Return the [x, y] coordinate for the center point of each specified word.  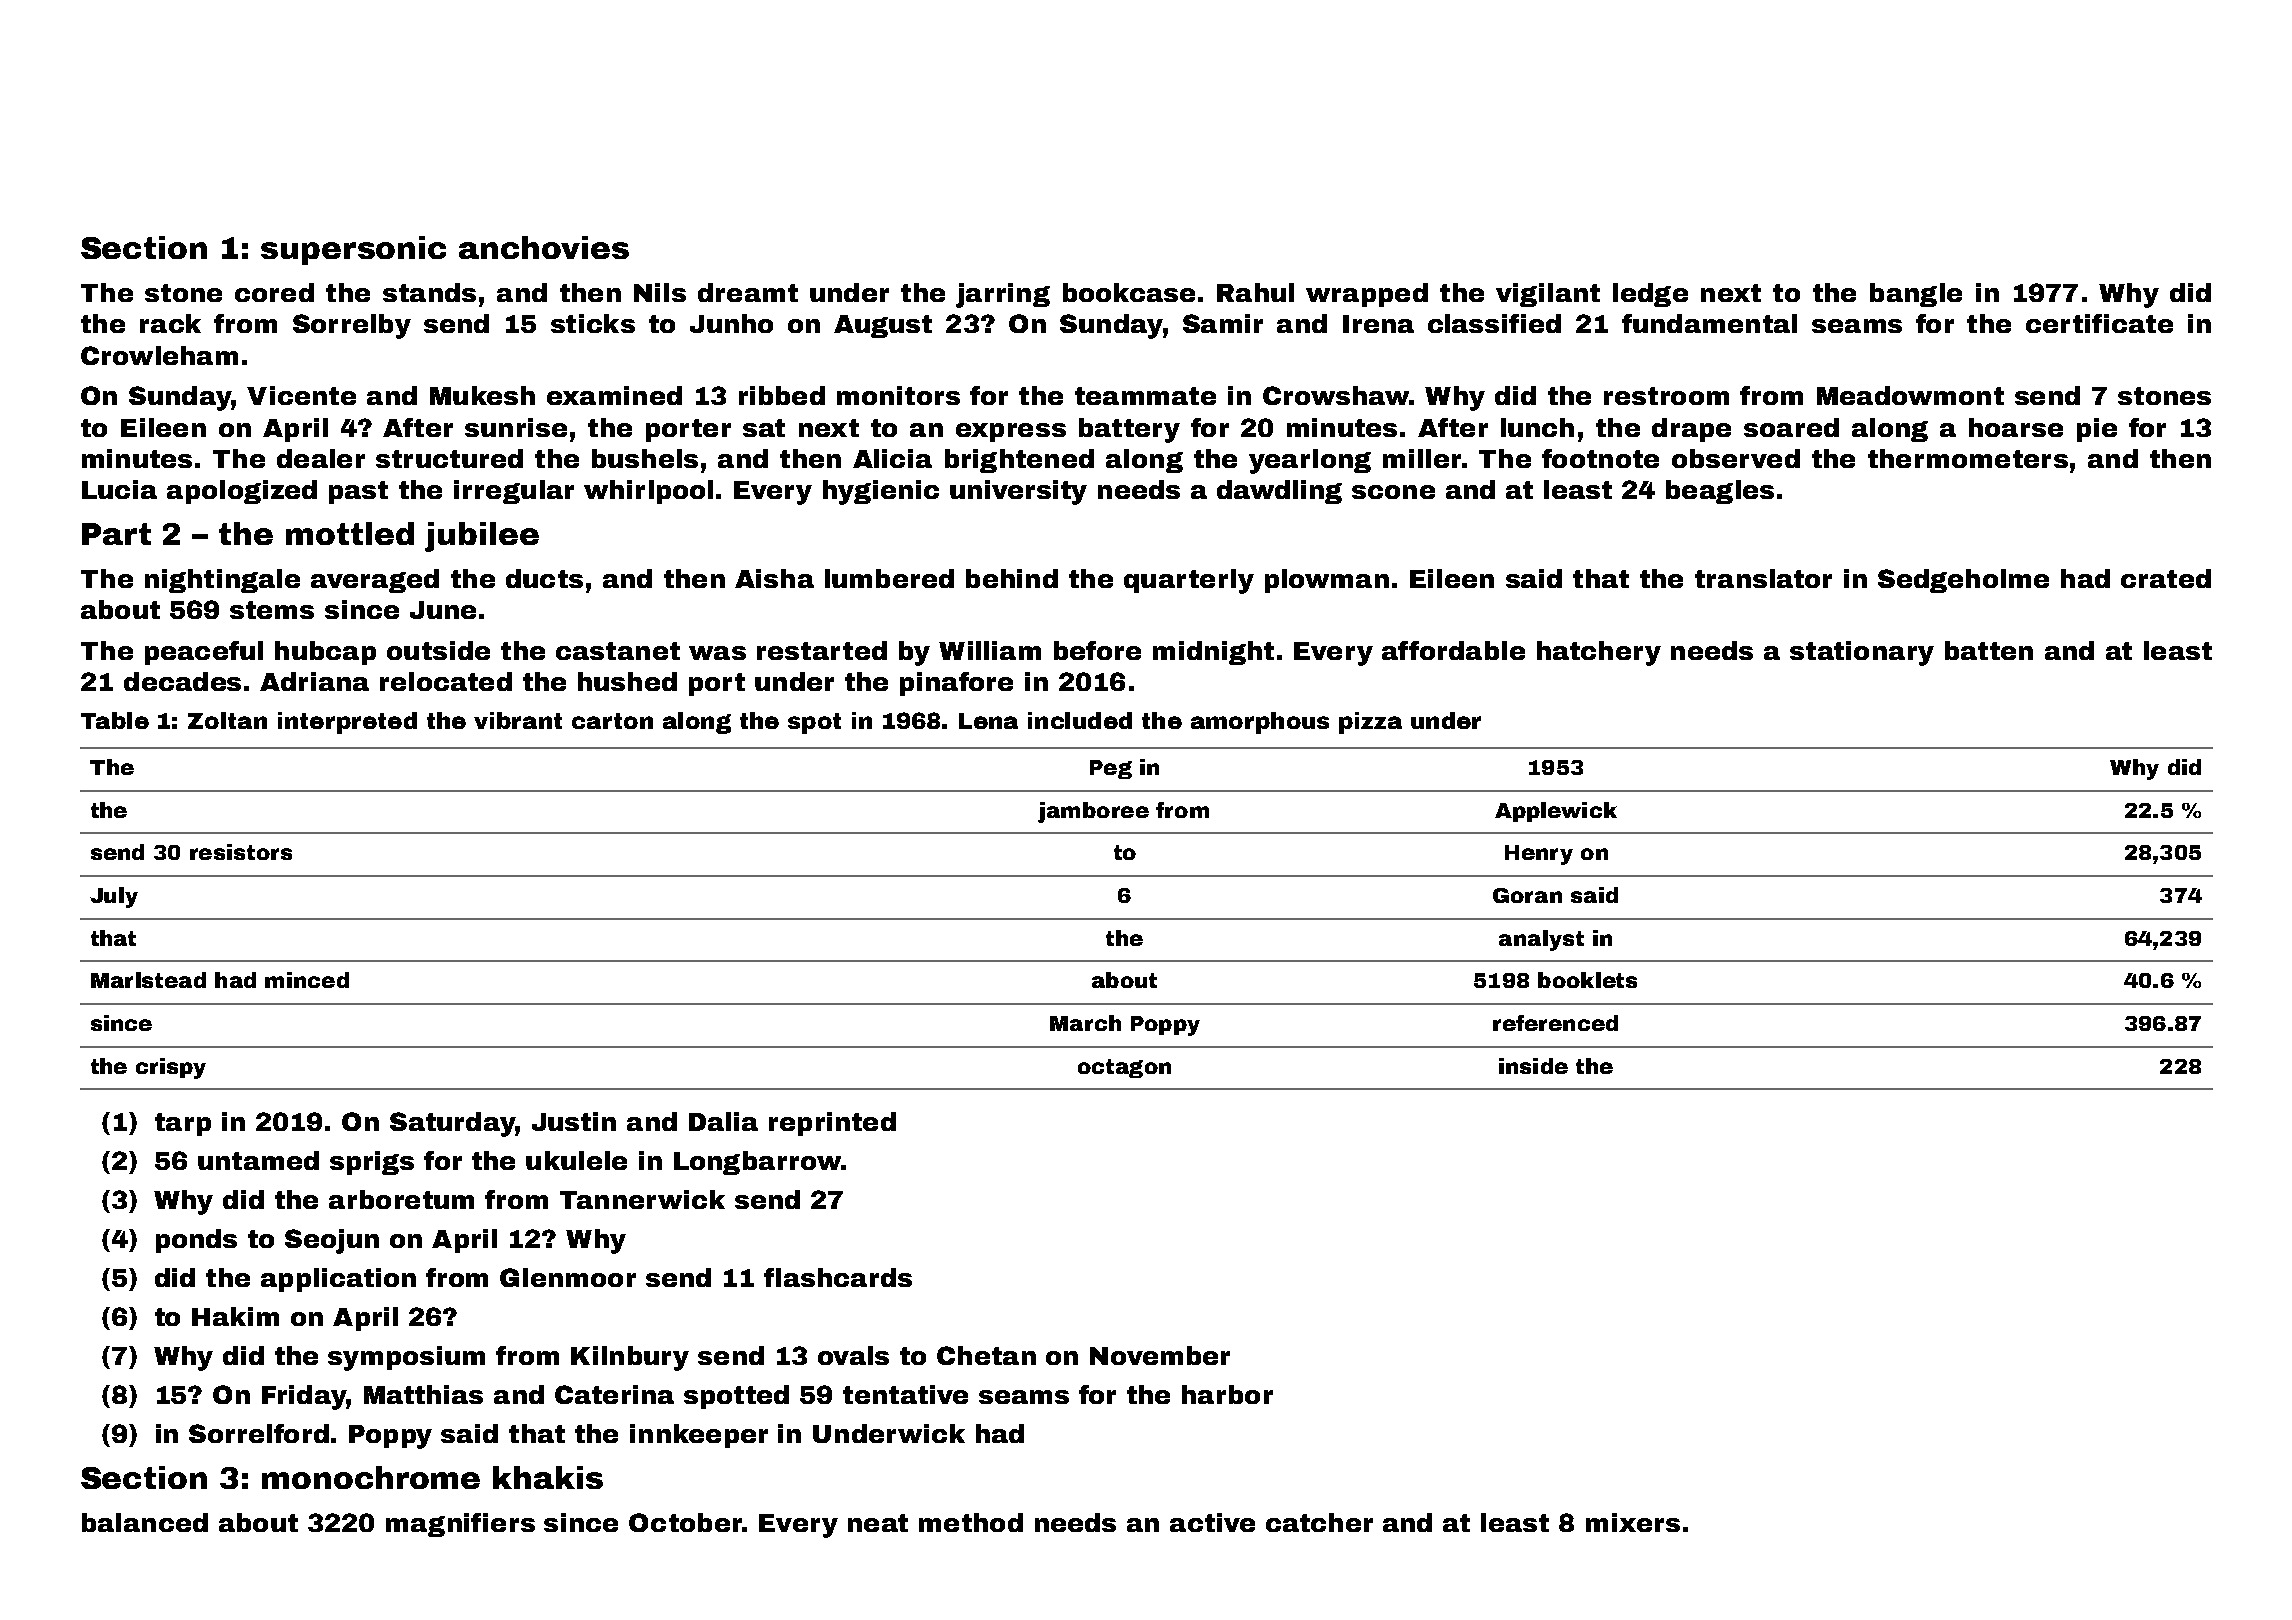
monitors [898, 395]
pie [2097, 430]
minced [307, 980]
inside [1533, 1066]
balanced [145, 1522]
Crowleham [159, 355]
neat [878, 1523]
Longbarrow [757, 1163]
